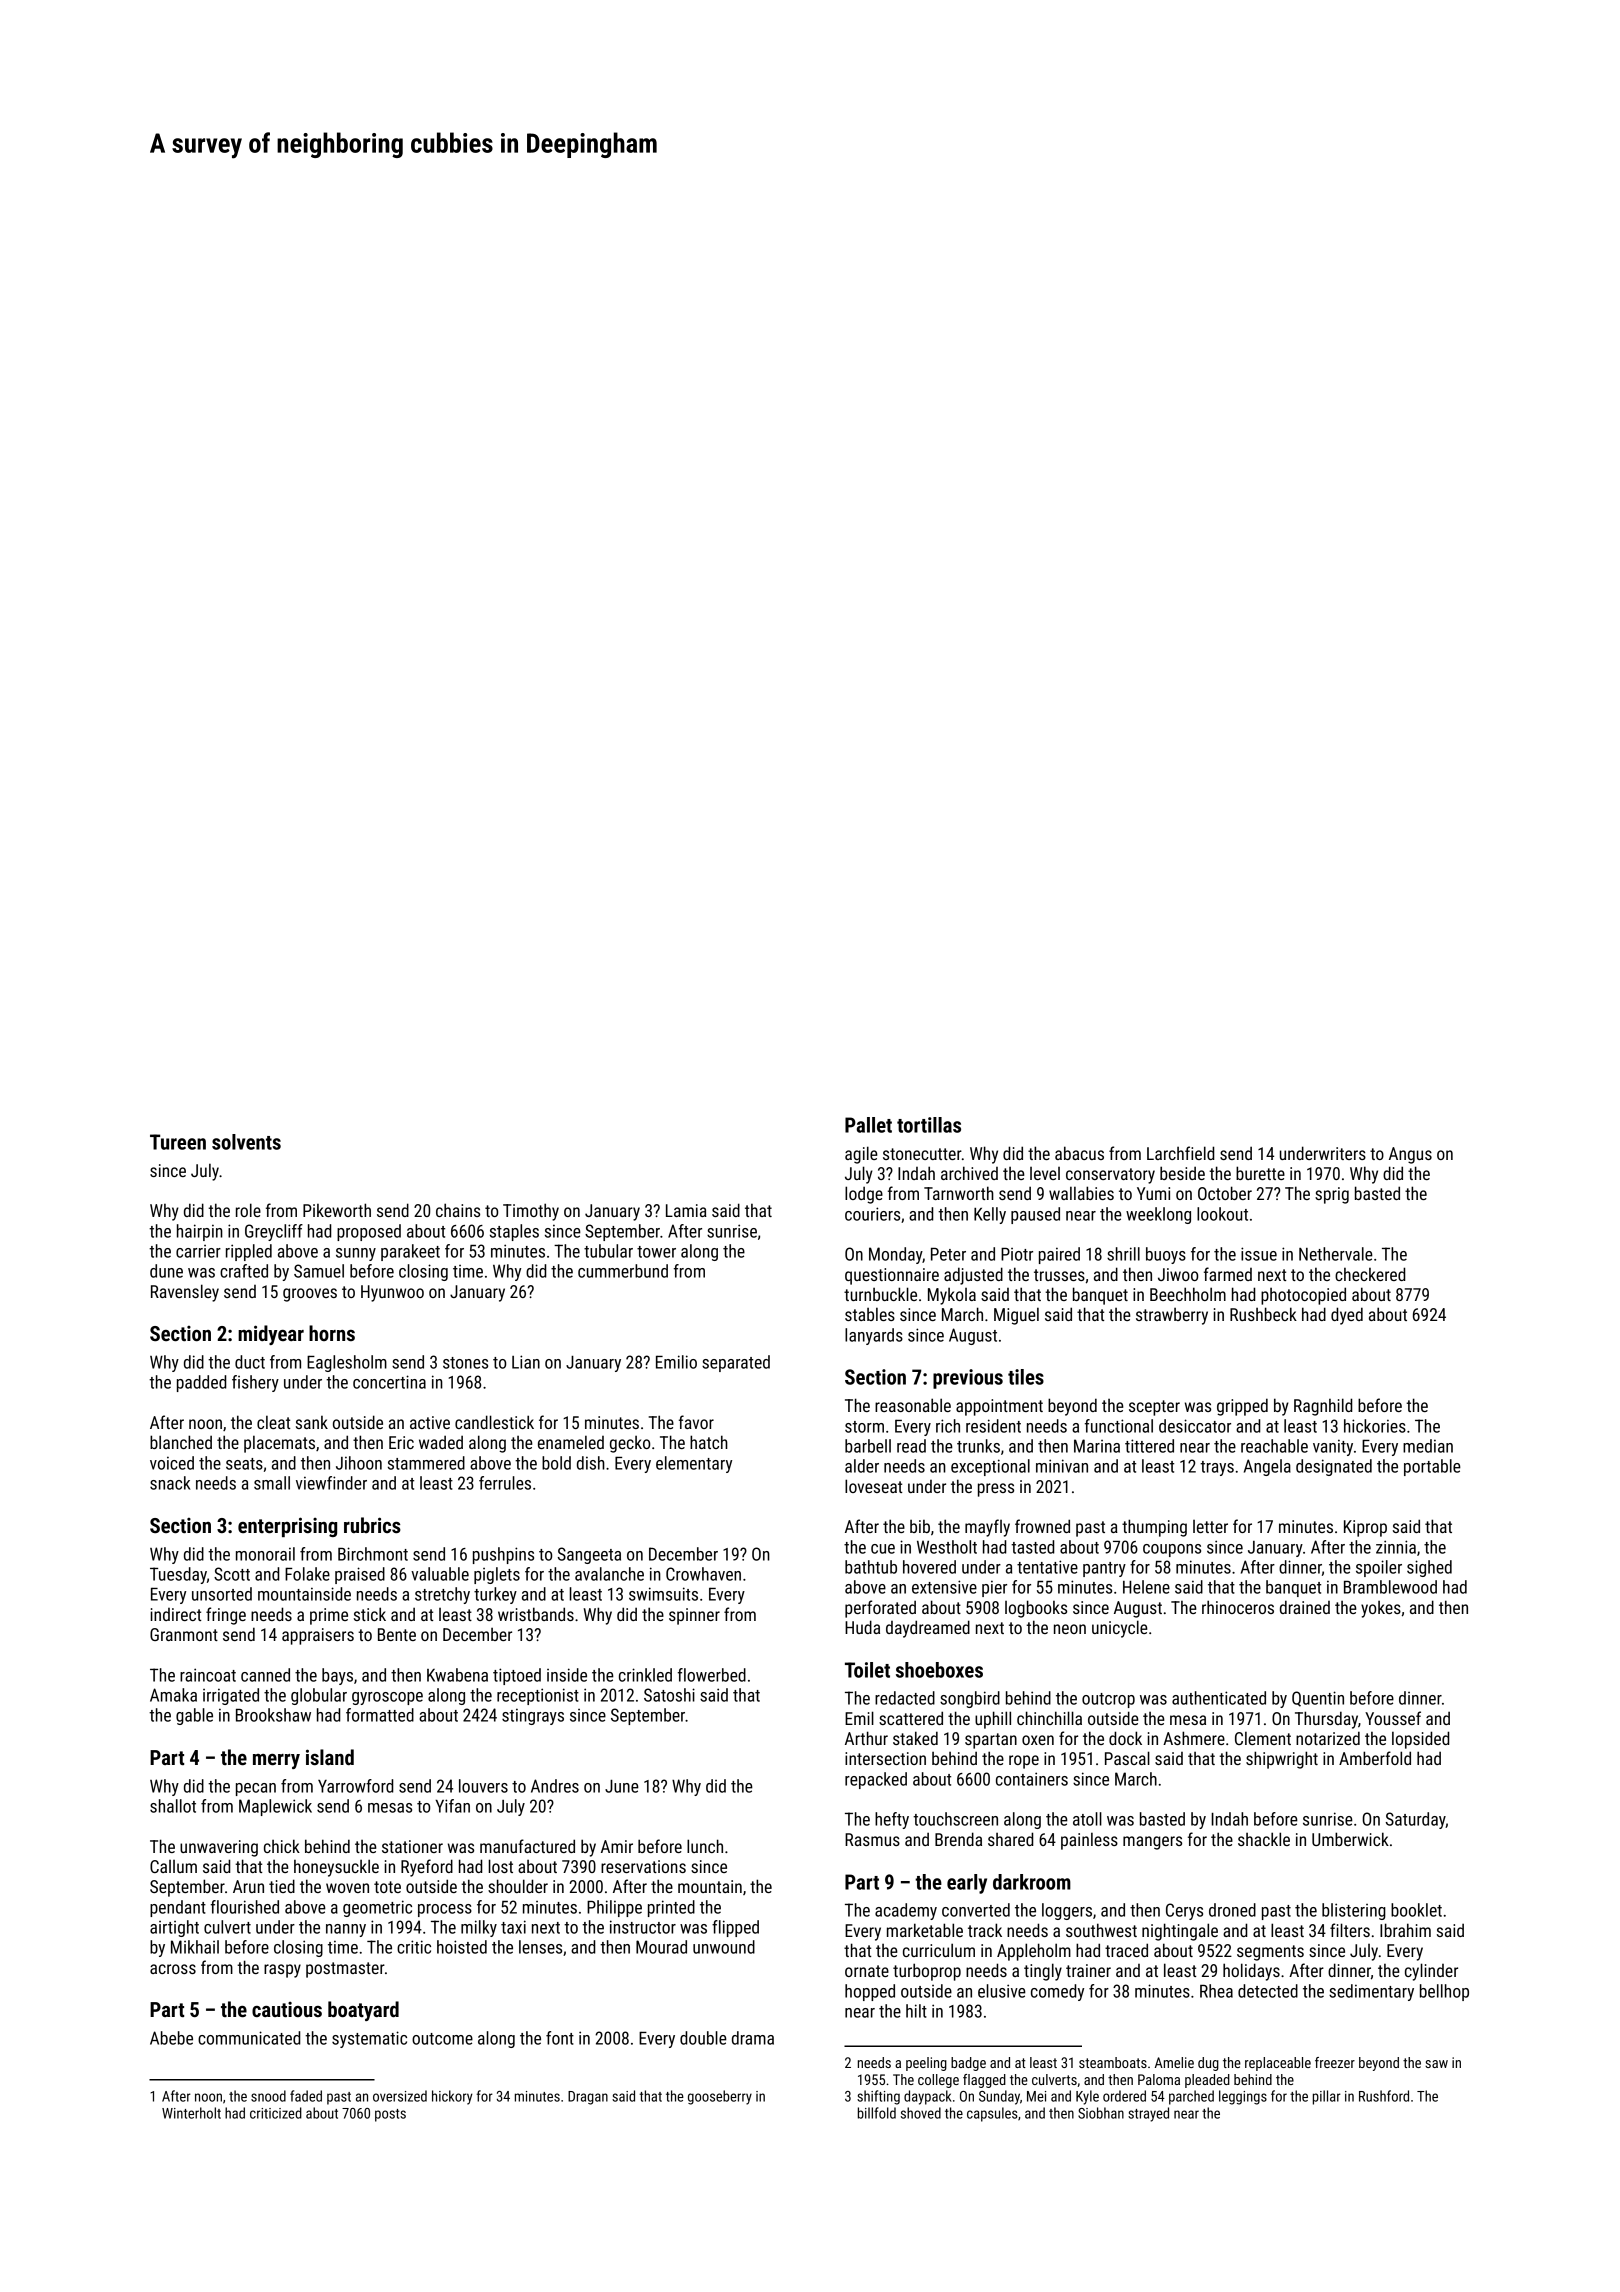  I want to click on Saturday, so click(1416, 1820).
